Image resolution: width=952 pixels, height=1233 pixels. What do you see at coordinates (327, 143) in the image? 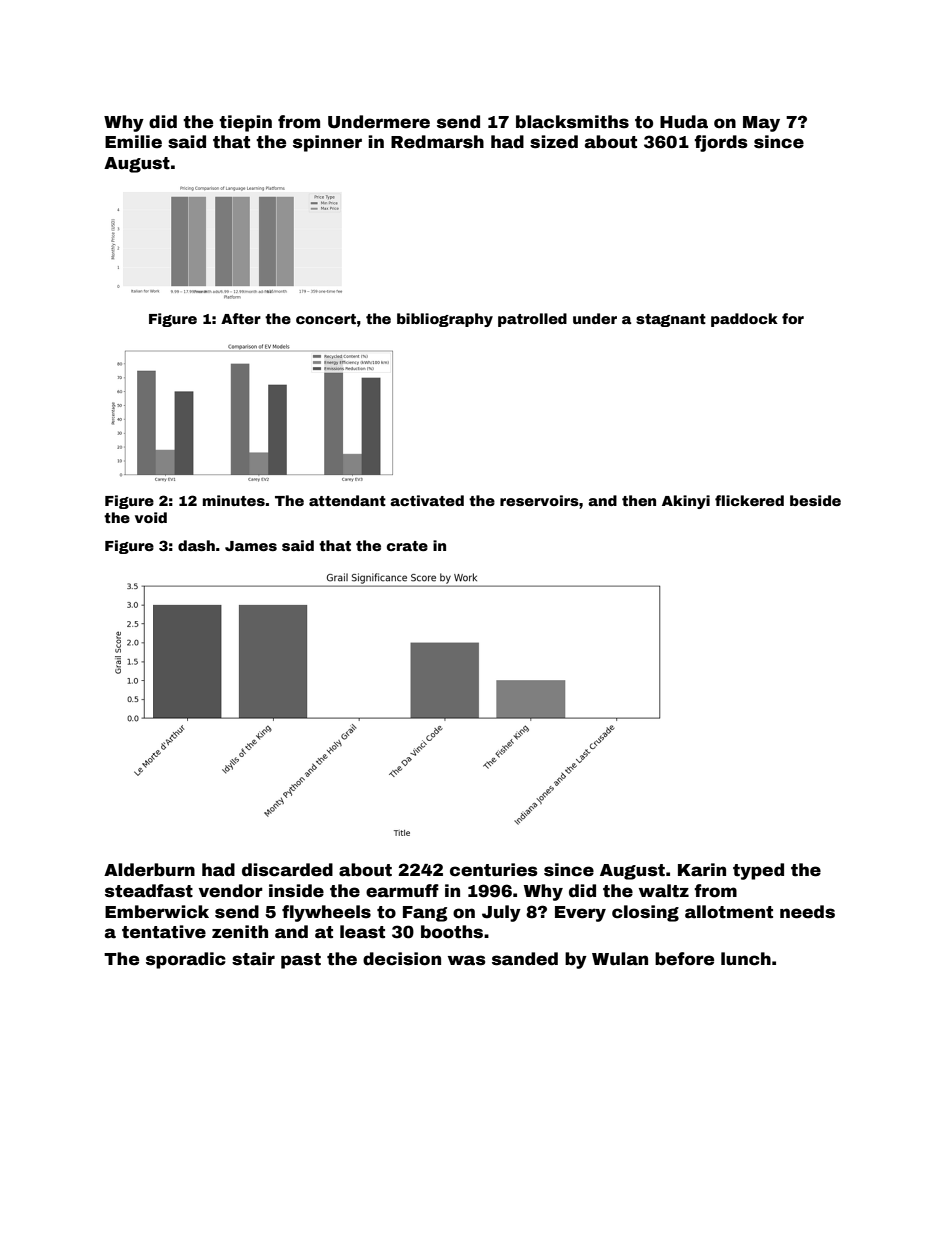
I see `spinner` at bounding box center [327, 143].
